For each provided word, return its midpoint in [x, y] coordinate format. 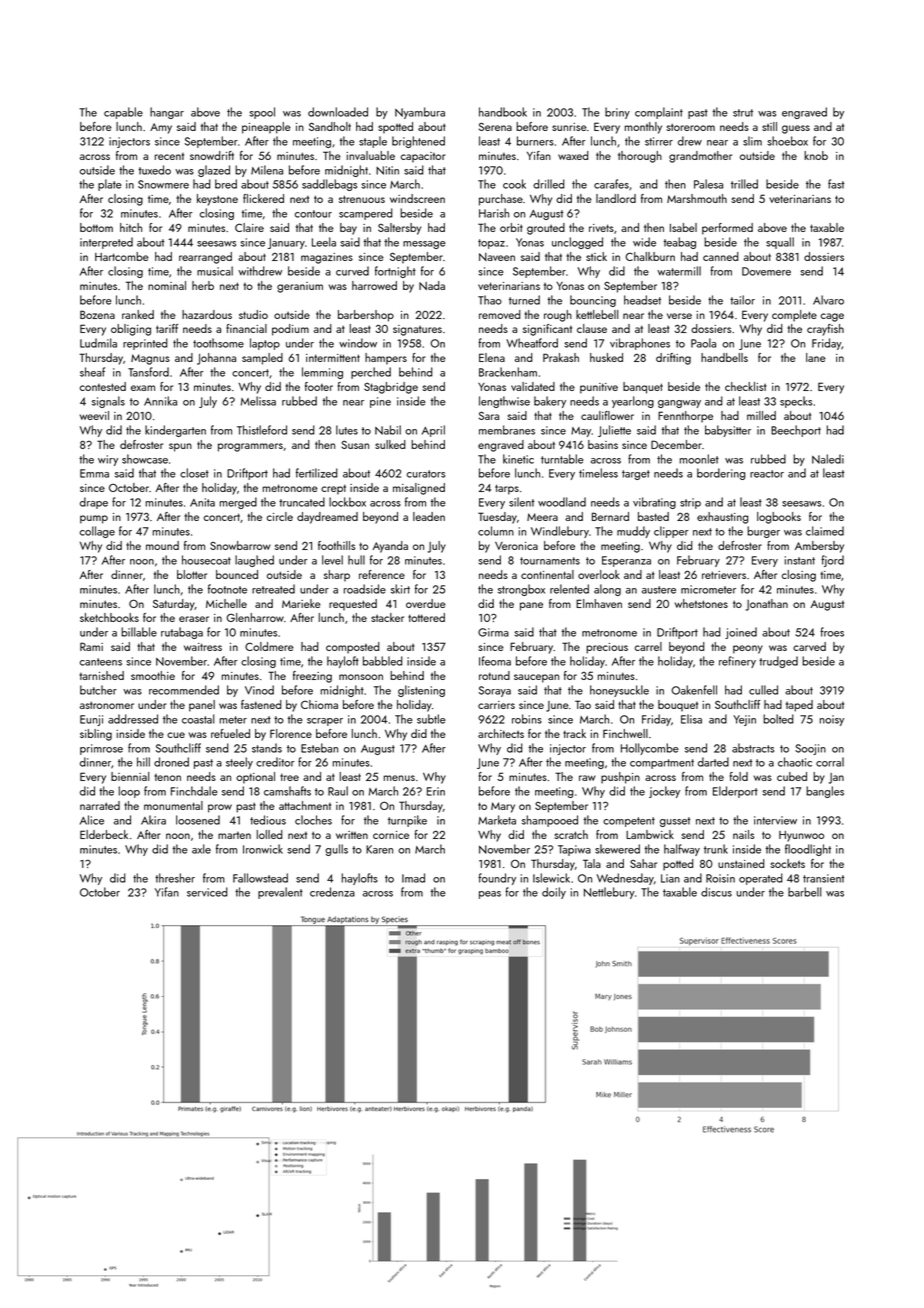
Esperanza [626, 561]
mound [162, 545]
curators [426, 474]
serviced [207, 892]
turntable [562, 459]
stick [596, 256]
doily [554, 893]
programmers [250, 447]
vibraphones [640, 344]
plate [110, 185]
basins [603, 444]
